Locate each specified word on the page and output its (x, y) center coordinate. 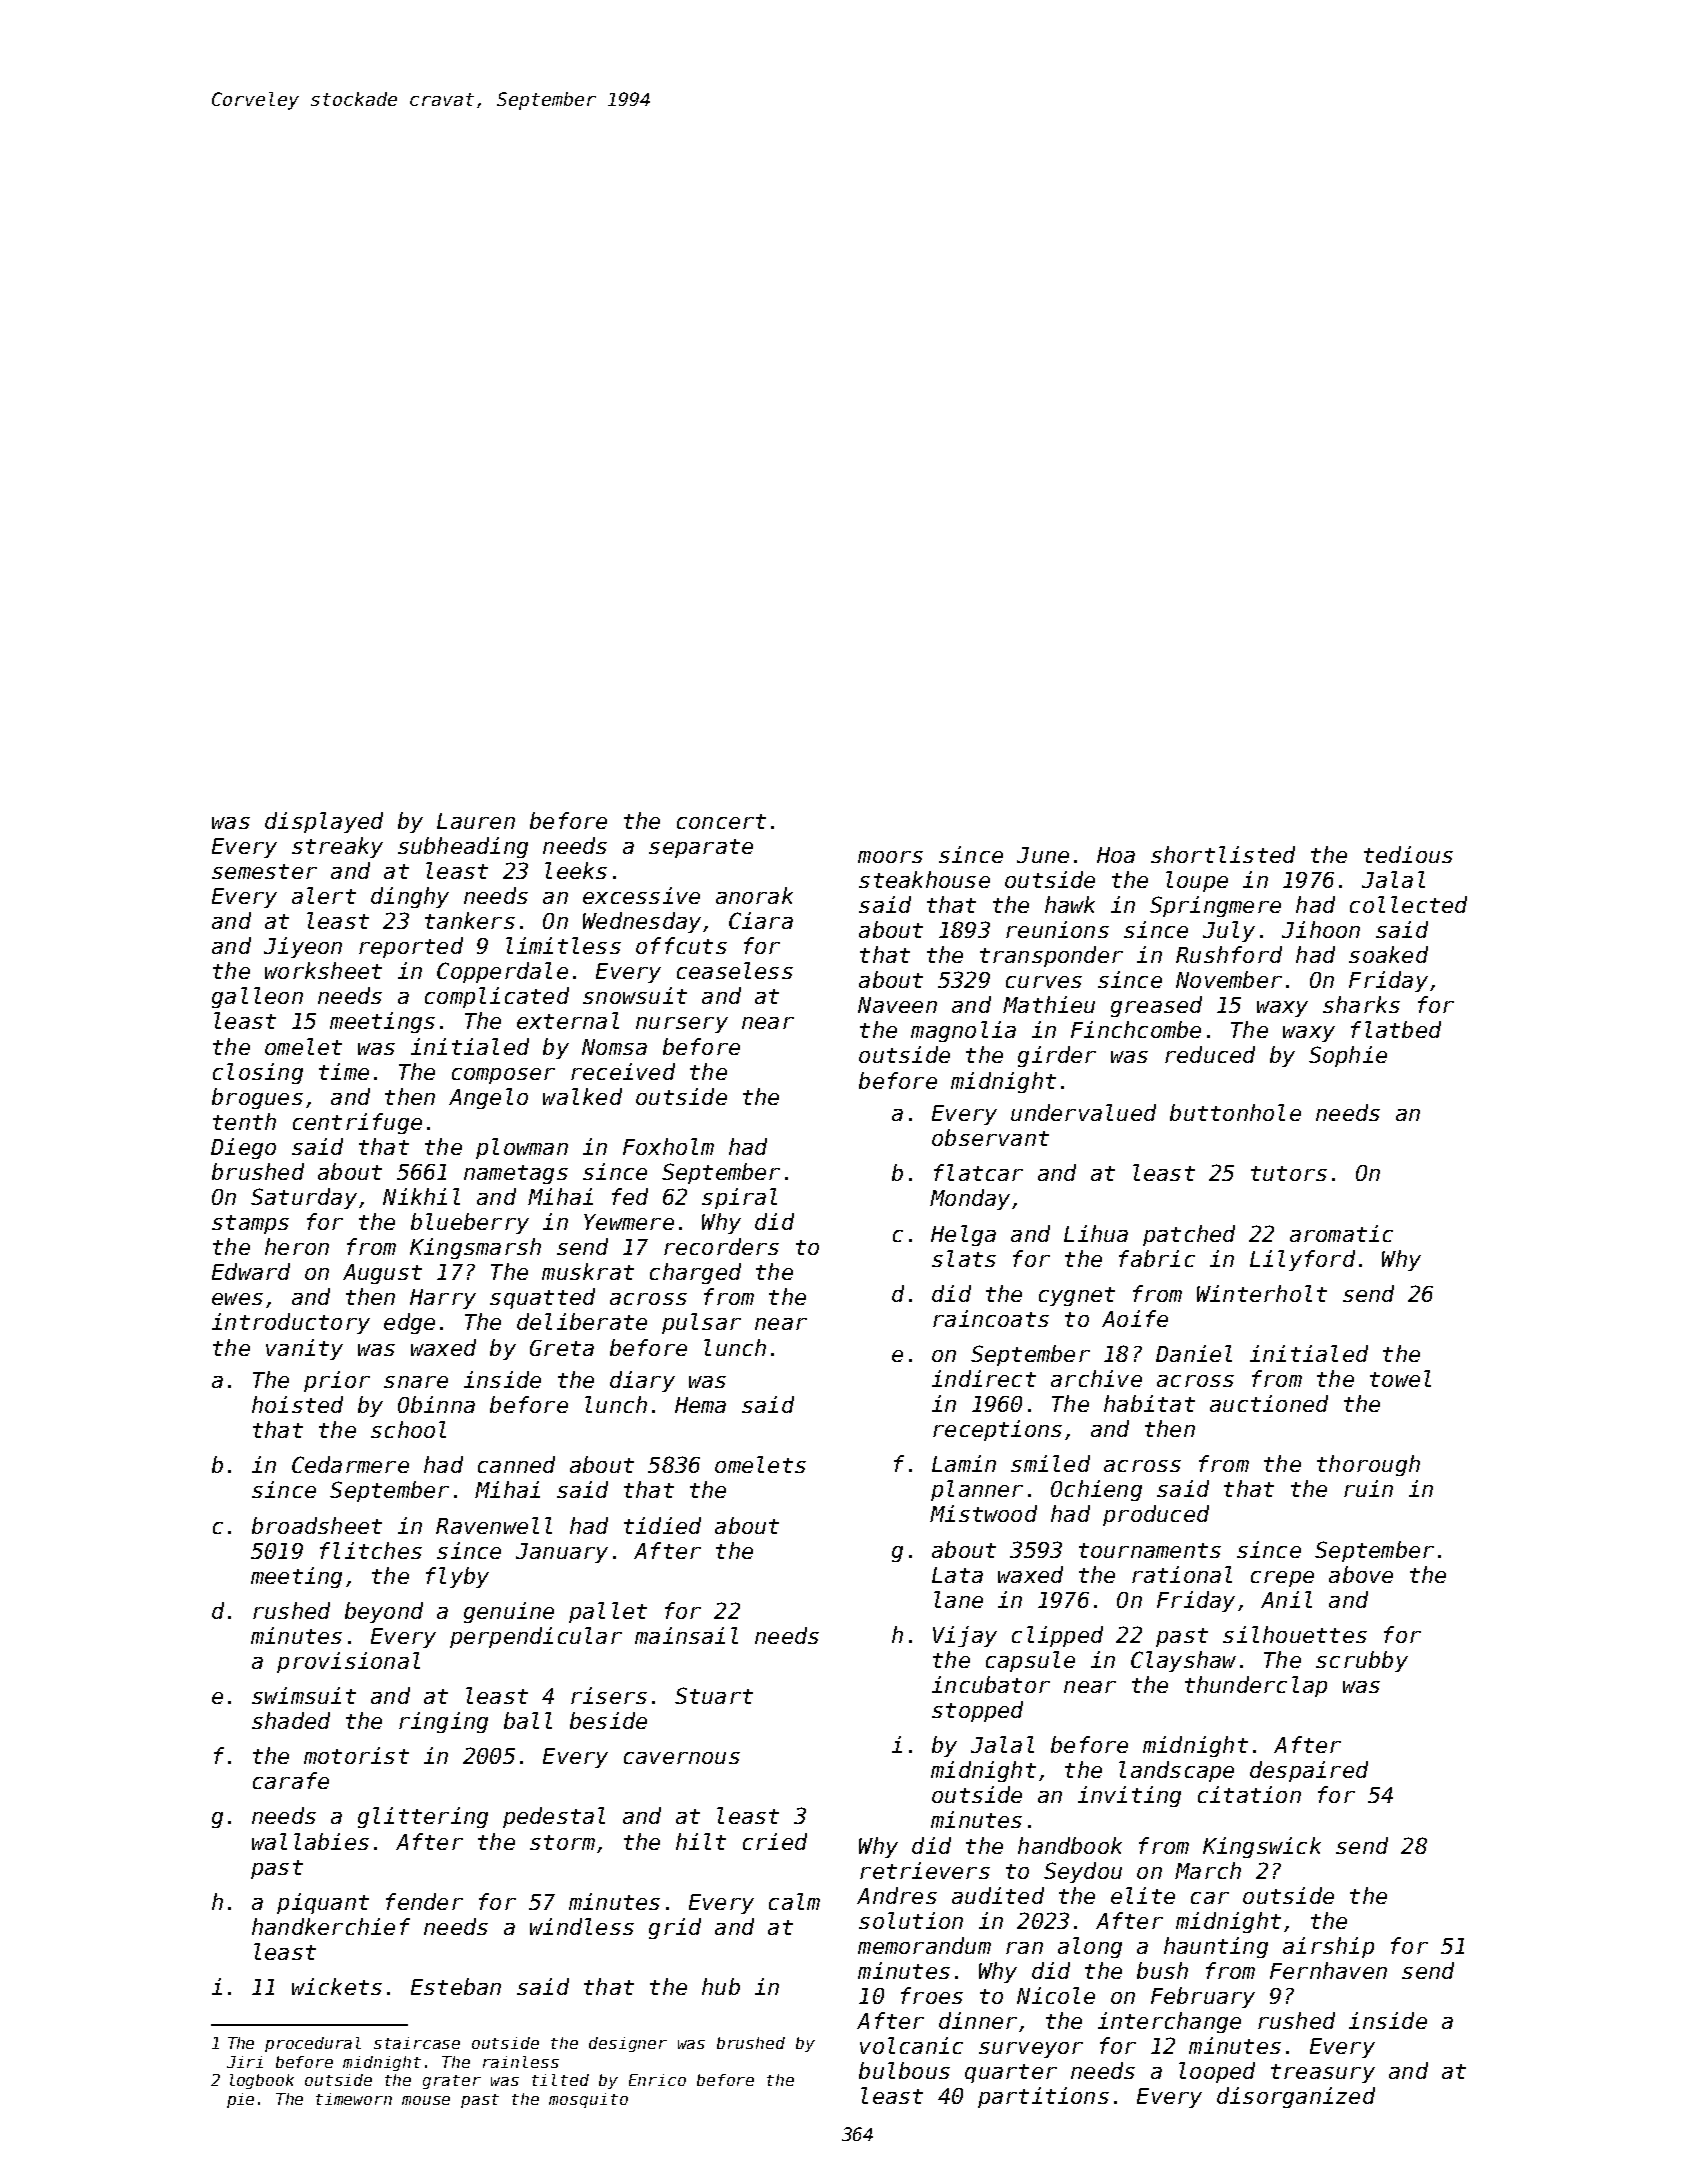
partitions (1043, 2097)
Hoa (1116, 855)
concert (721, 821)
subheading (463, 847)
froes (932, 1995)
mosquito (588, 2100)
